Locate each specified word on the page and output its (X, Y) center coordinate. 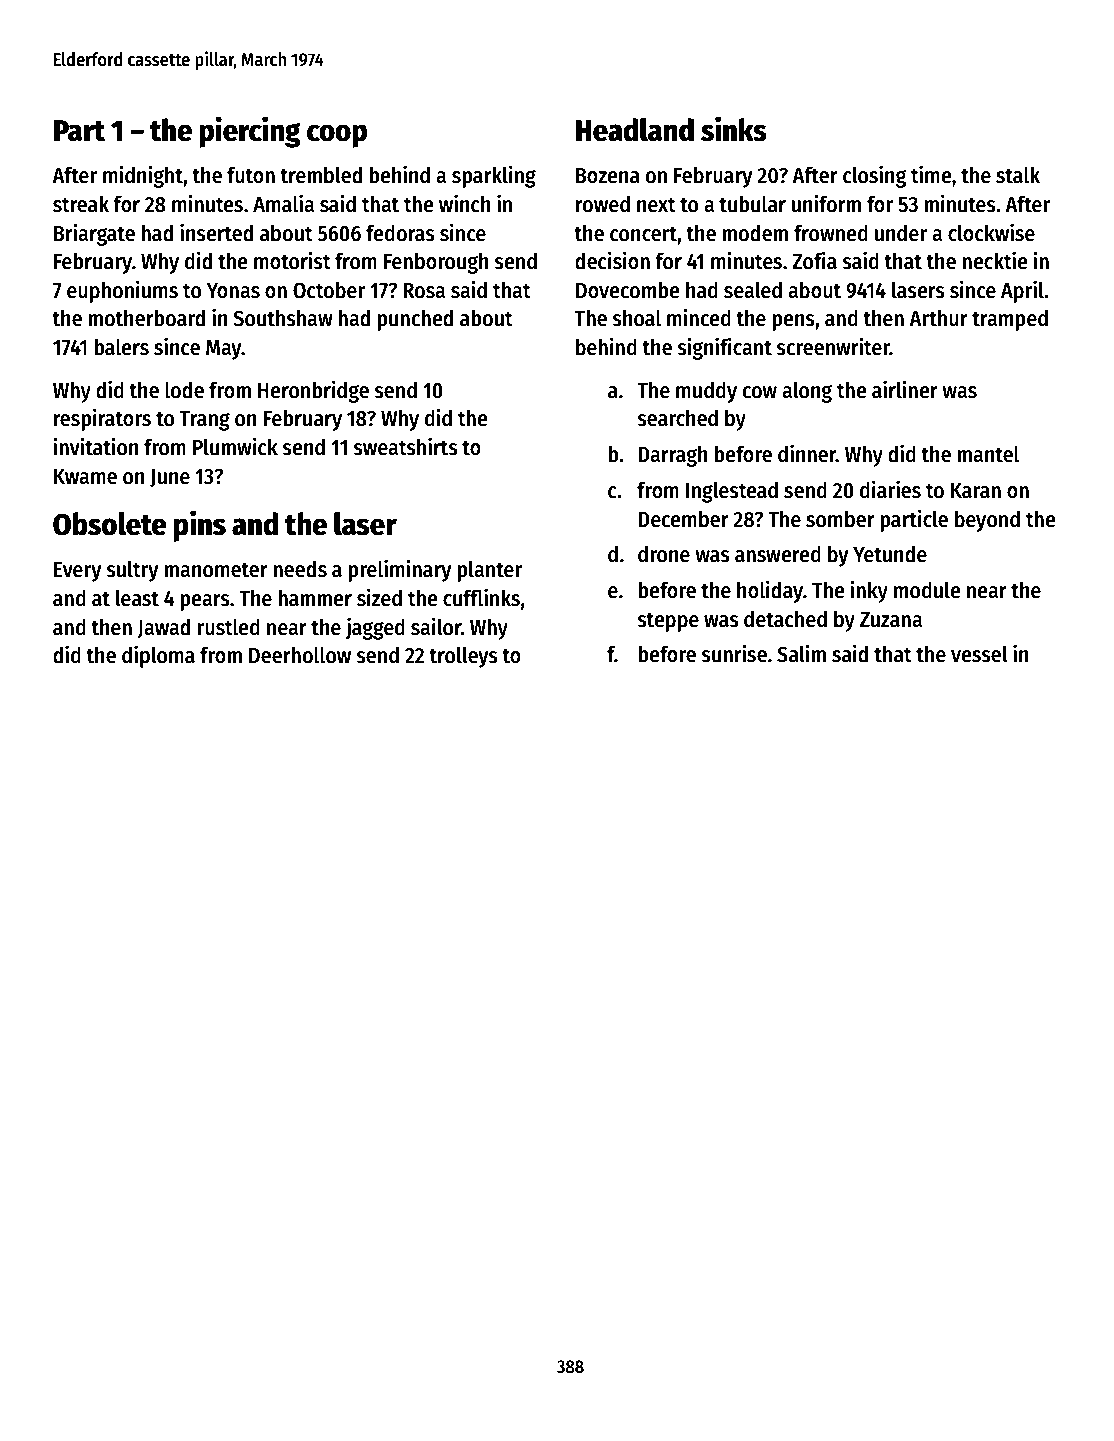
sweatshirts (405, 446)
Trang (205, 421)
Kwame (85, 477)
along (807, 392)
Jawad (163, 628)
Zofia (814, 260)
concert (643, 234)
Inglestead (732, 492)
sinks (734, 129)
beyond (987, 521)
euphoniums (122, 291)
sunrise (734, 653)
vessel (979, 654)
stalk (1018, 175)
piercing (250, 132)
